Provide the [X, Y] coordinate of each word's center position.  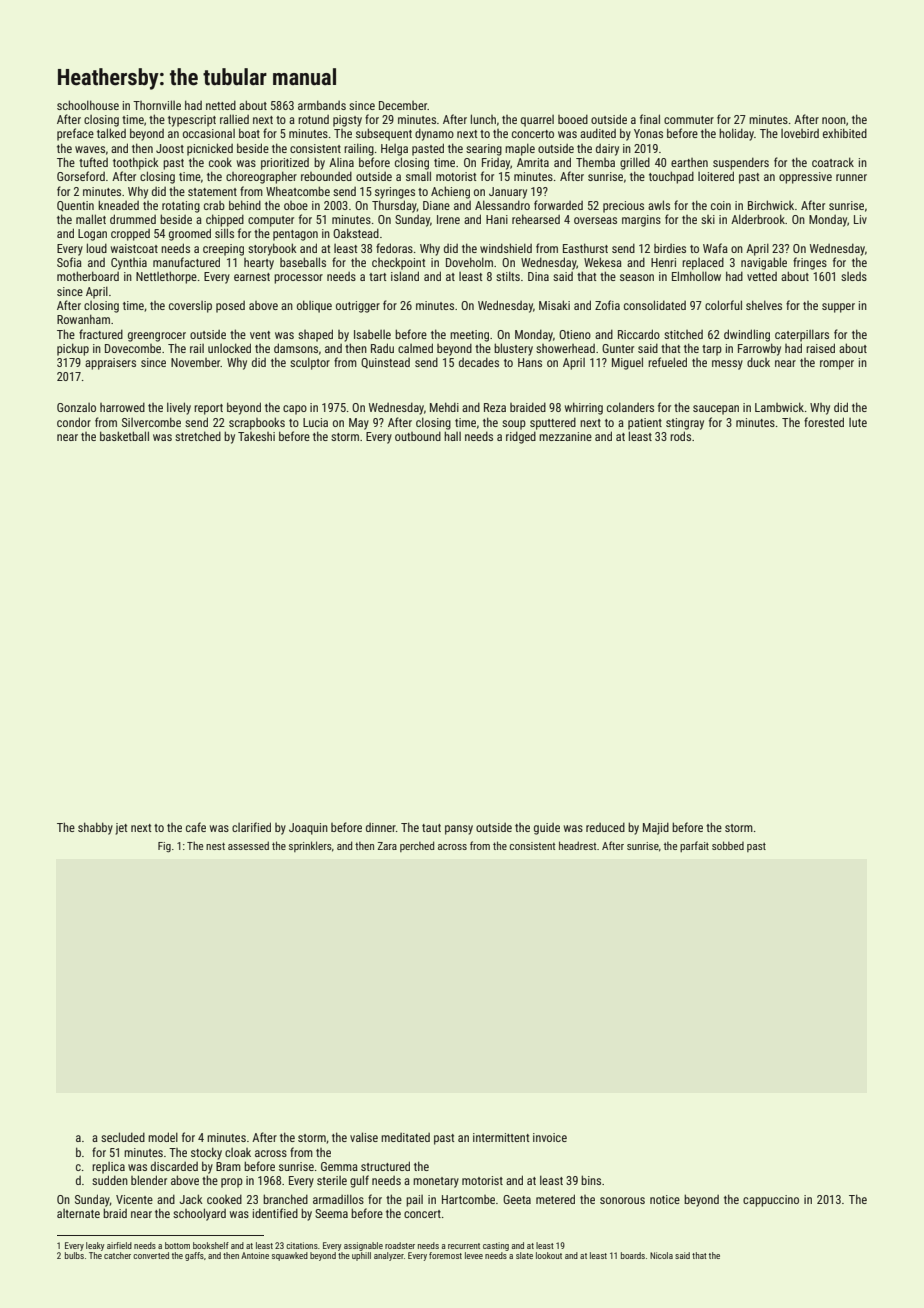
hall [452, 436]
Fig [164, 847]
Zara [387, 846]
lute [858, 422]
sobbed [728, 845]
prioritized [285, 164]
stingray [685, 424]
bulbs [74, 1255]
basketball [124, 436]
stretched [198, 436]
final [650, 119]
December [403, 105]
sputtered [553, 423]
